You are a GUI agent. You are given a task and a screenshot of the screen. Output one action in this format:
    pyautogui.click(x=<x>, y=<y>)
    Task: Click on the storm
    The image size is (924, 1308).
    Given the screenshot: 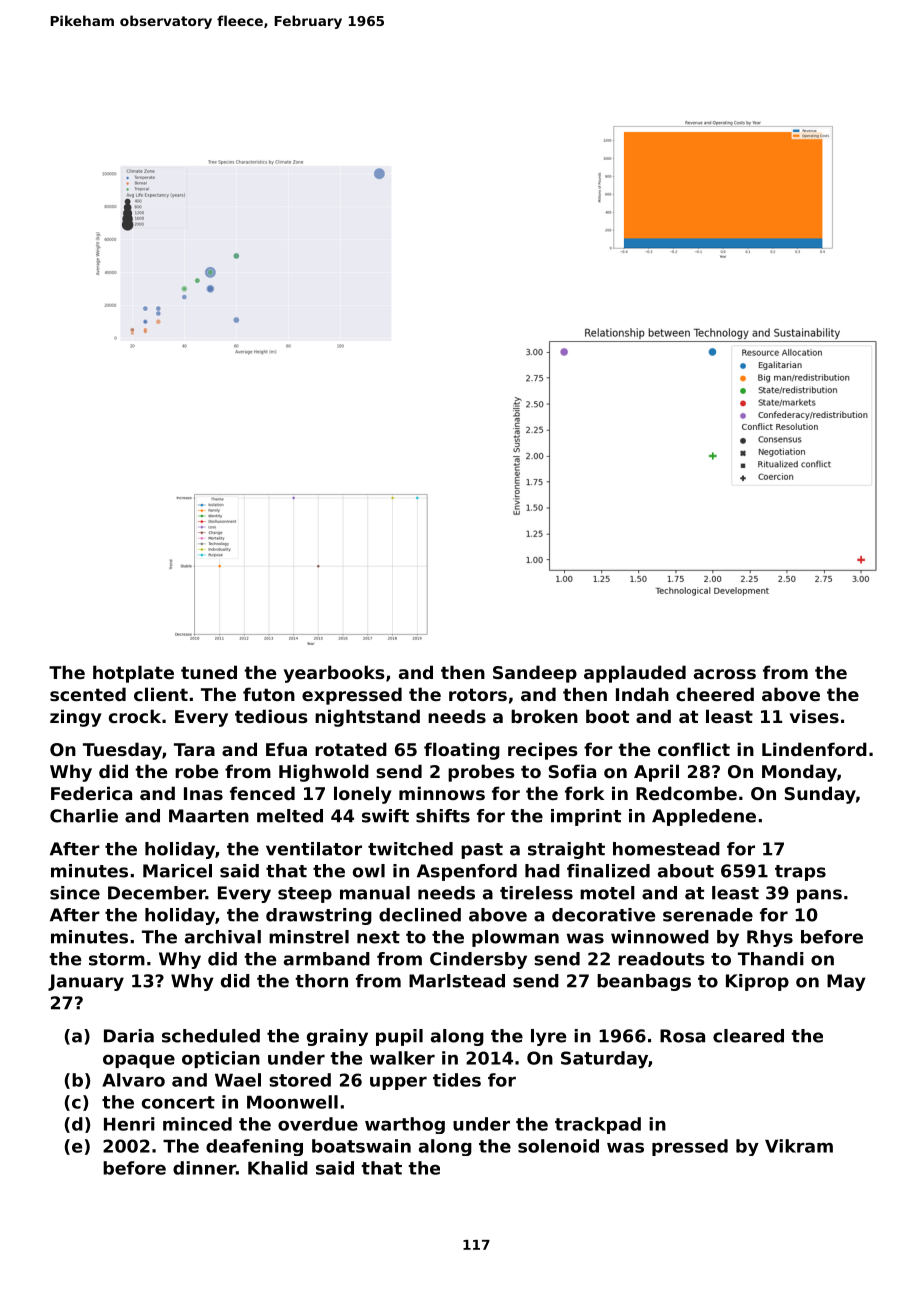 What is the action you would take?
    pyautogui.click(x=117, y=959)
